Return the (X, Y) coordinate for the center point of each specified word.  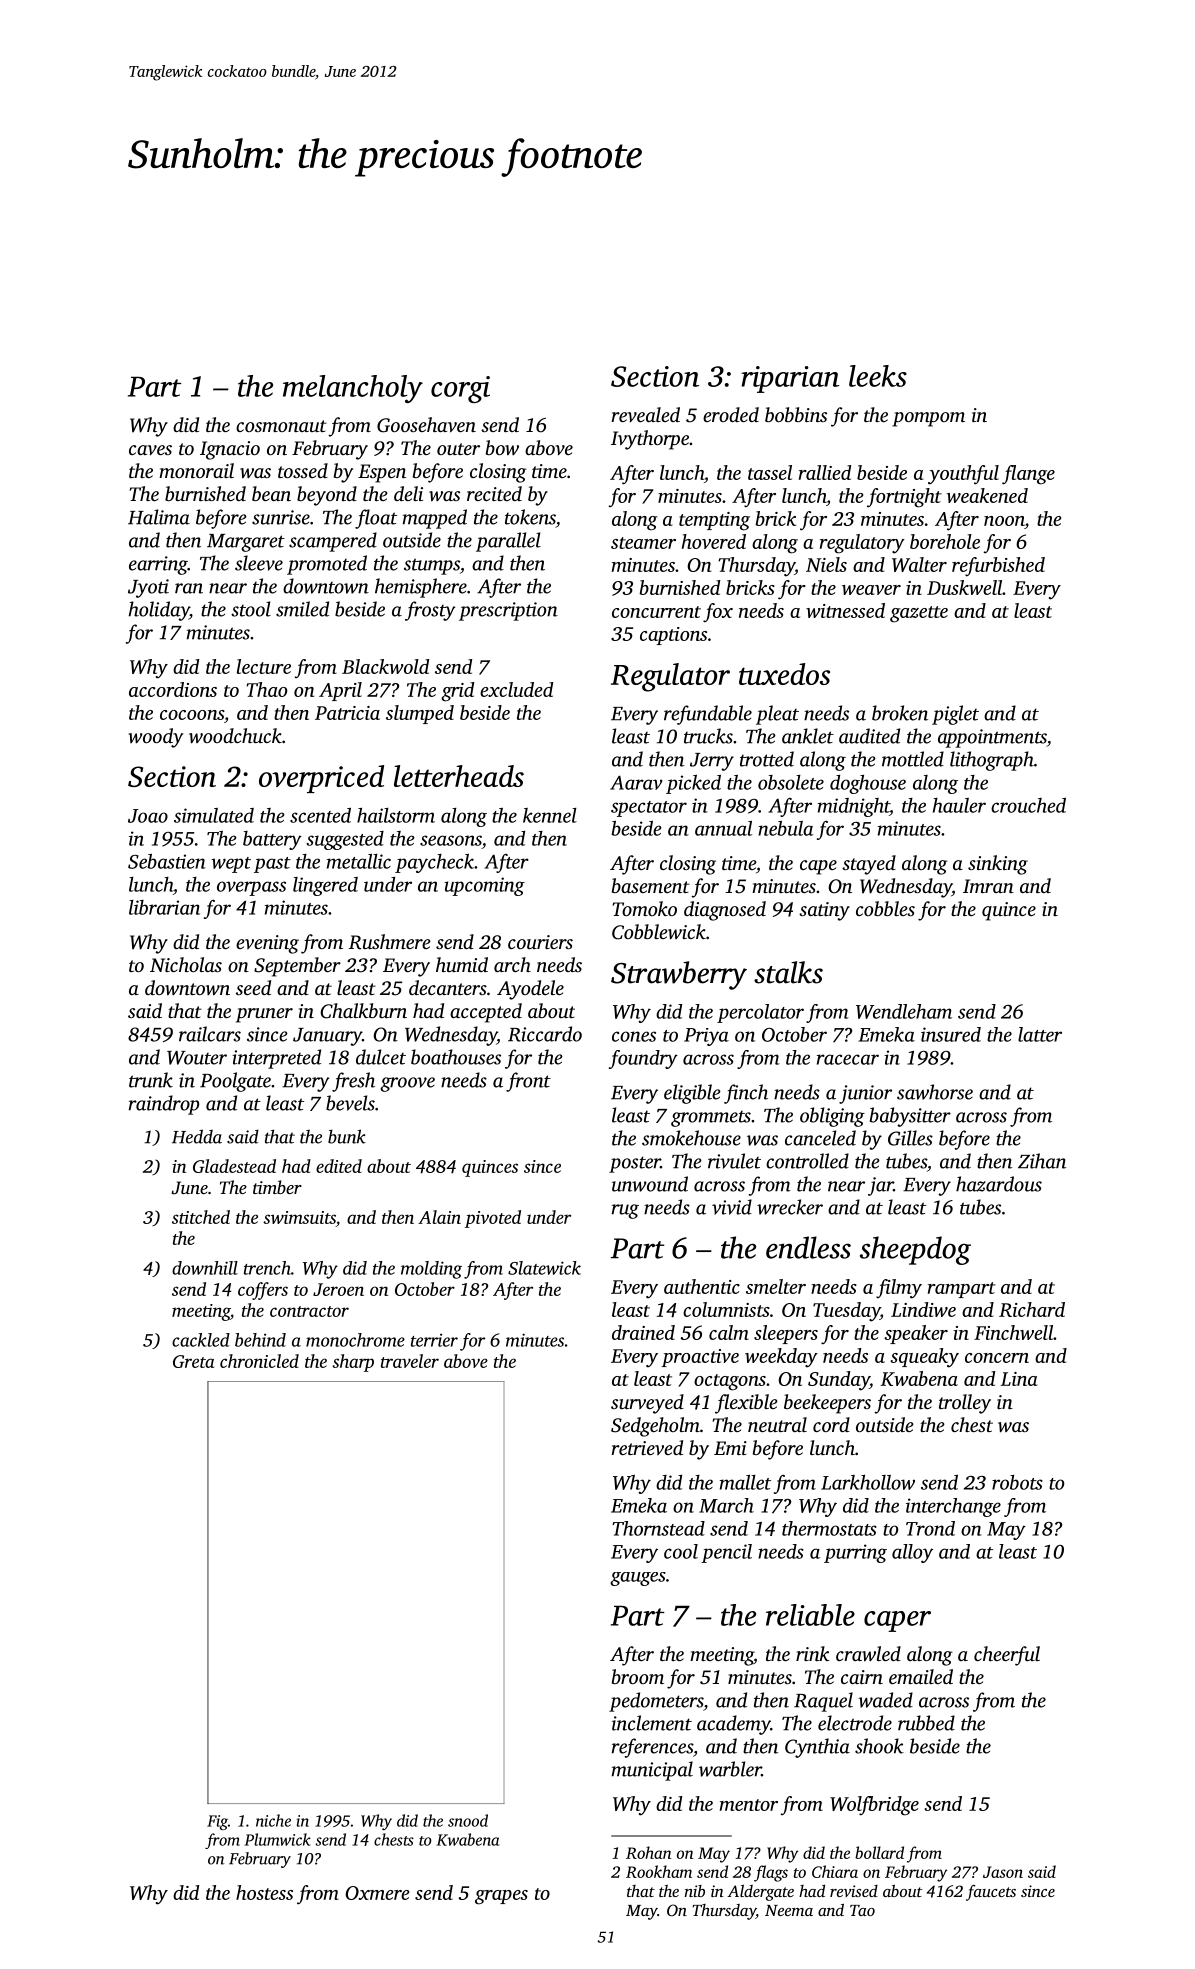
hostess (264, 1892)
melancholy (353, 389)
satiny (824, 911)
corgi (460, 389)
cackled (201, 1340)
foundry (643, 1059)
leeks (878, 376)
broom (638, 1676)
